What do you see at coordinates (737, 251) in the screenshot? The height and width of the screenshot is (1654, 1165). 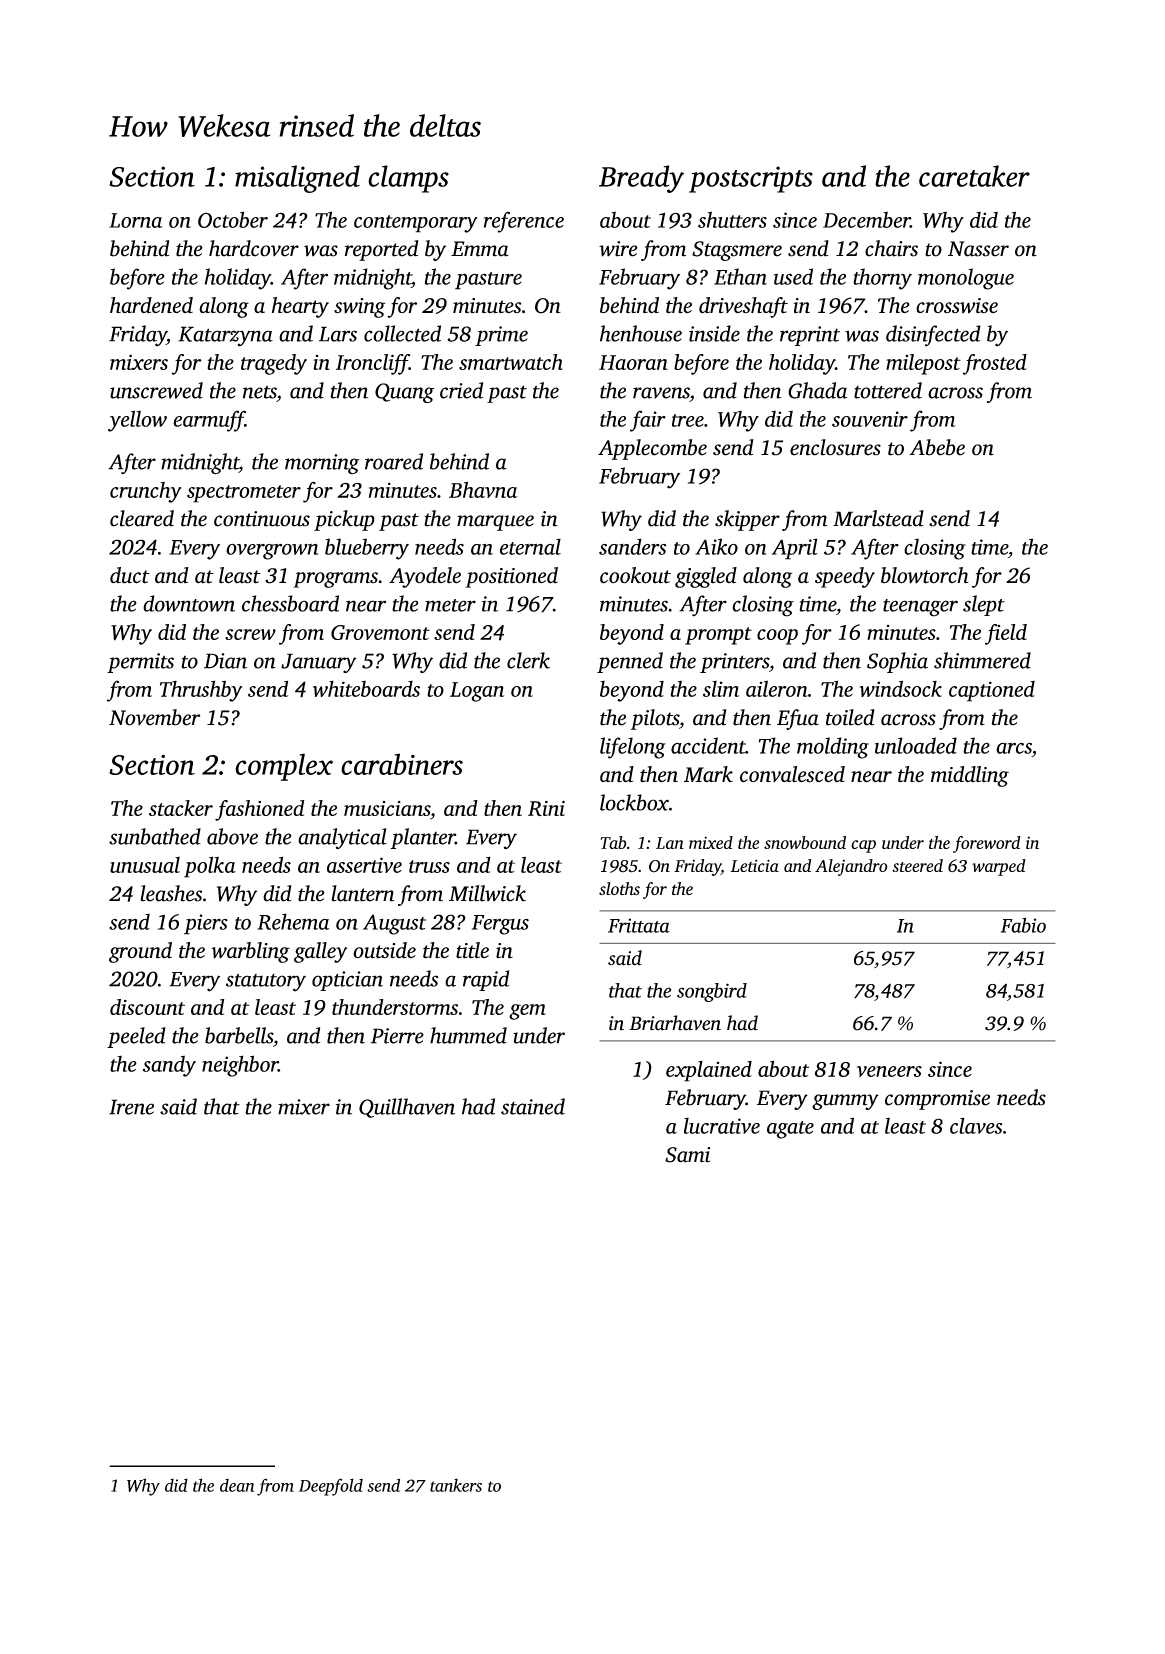 I see `Stagsmere` at bounding box center [737, 251].
